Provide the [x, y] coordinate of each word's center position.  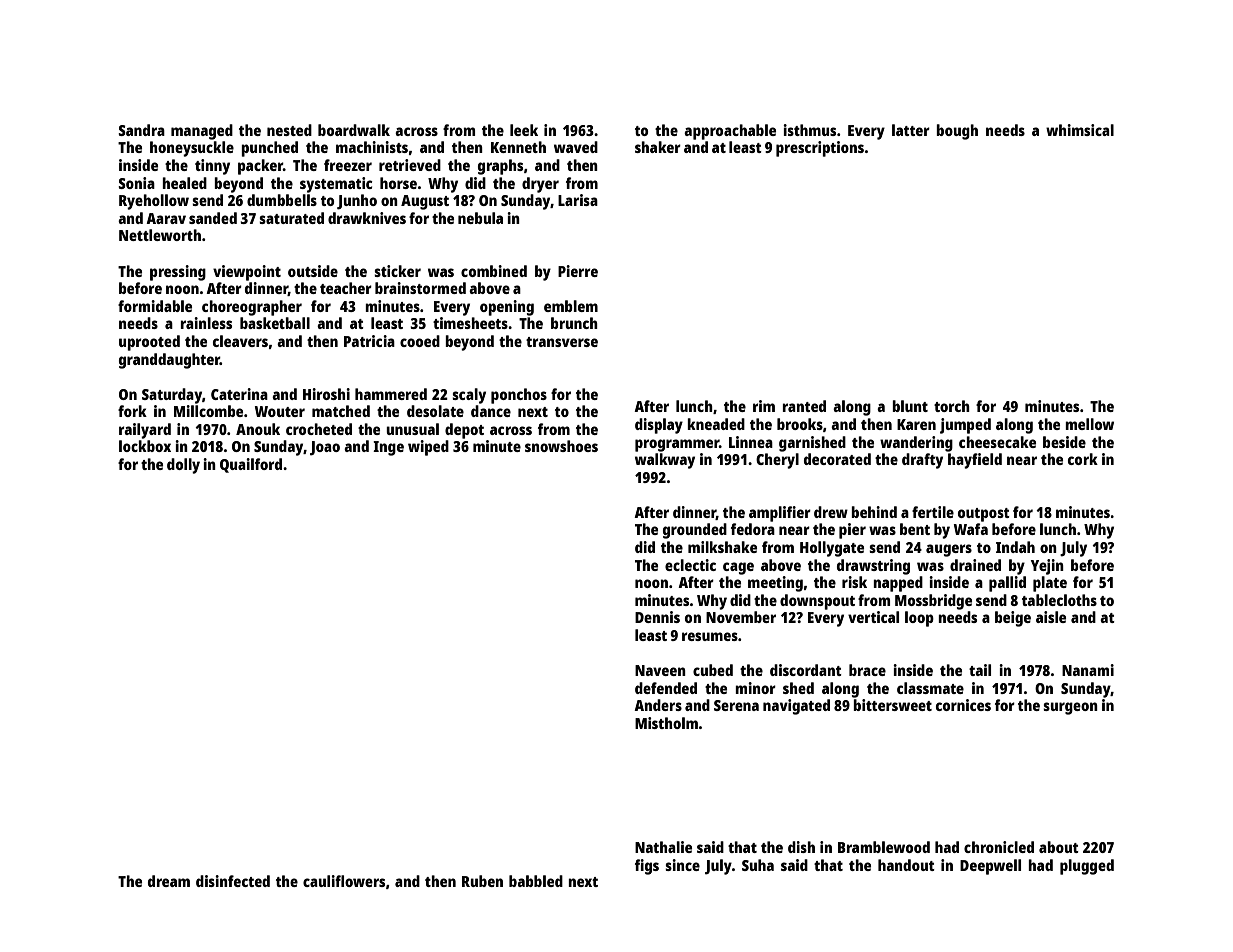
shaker [658, 147]
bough [957, 132]
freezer [348, 165]
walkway [665, 461]
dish [801, 847]
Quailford [251, 465]
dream [169, 881]
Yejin [1047, 567]
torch [952, 406]
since [682, 865]
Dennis [657, 617]
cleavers [240, 341]
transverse [562, 342]
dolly [183, 466]
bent [915, 529]
